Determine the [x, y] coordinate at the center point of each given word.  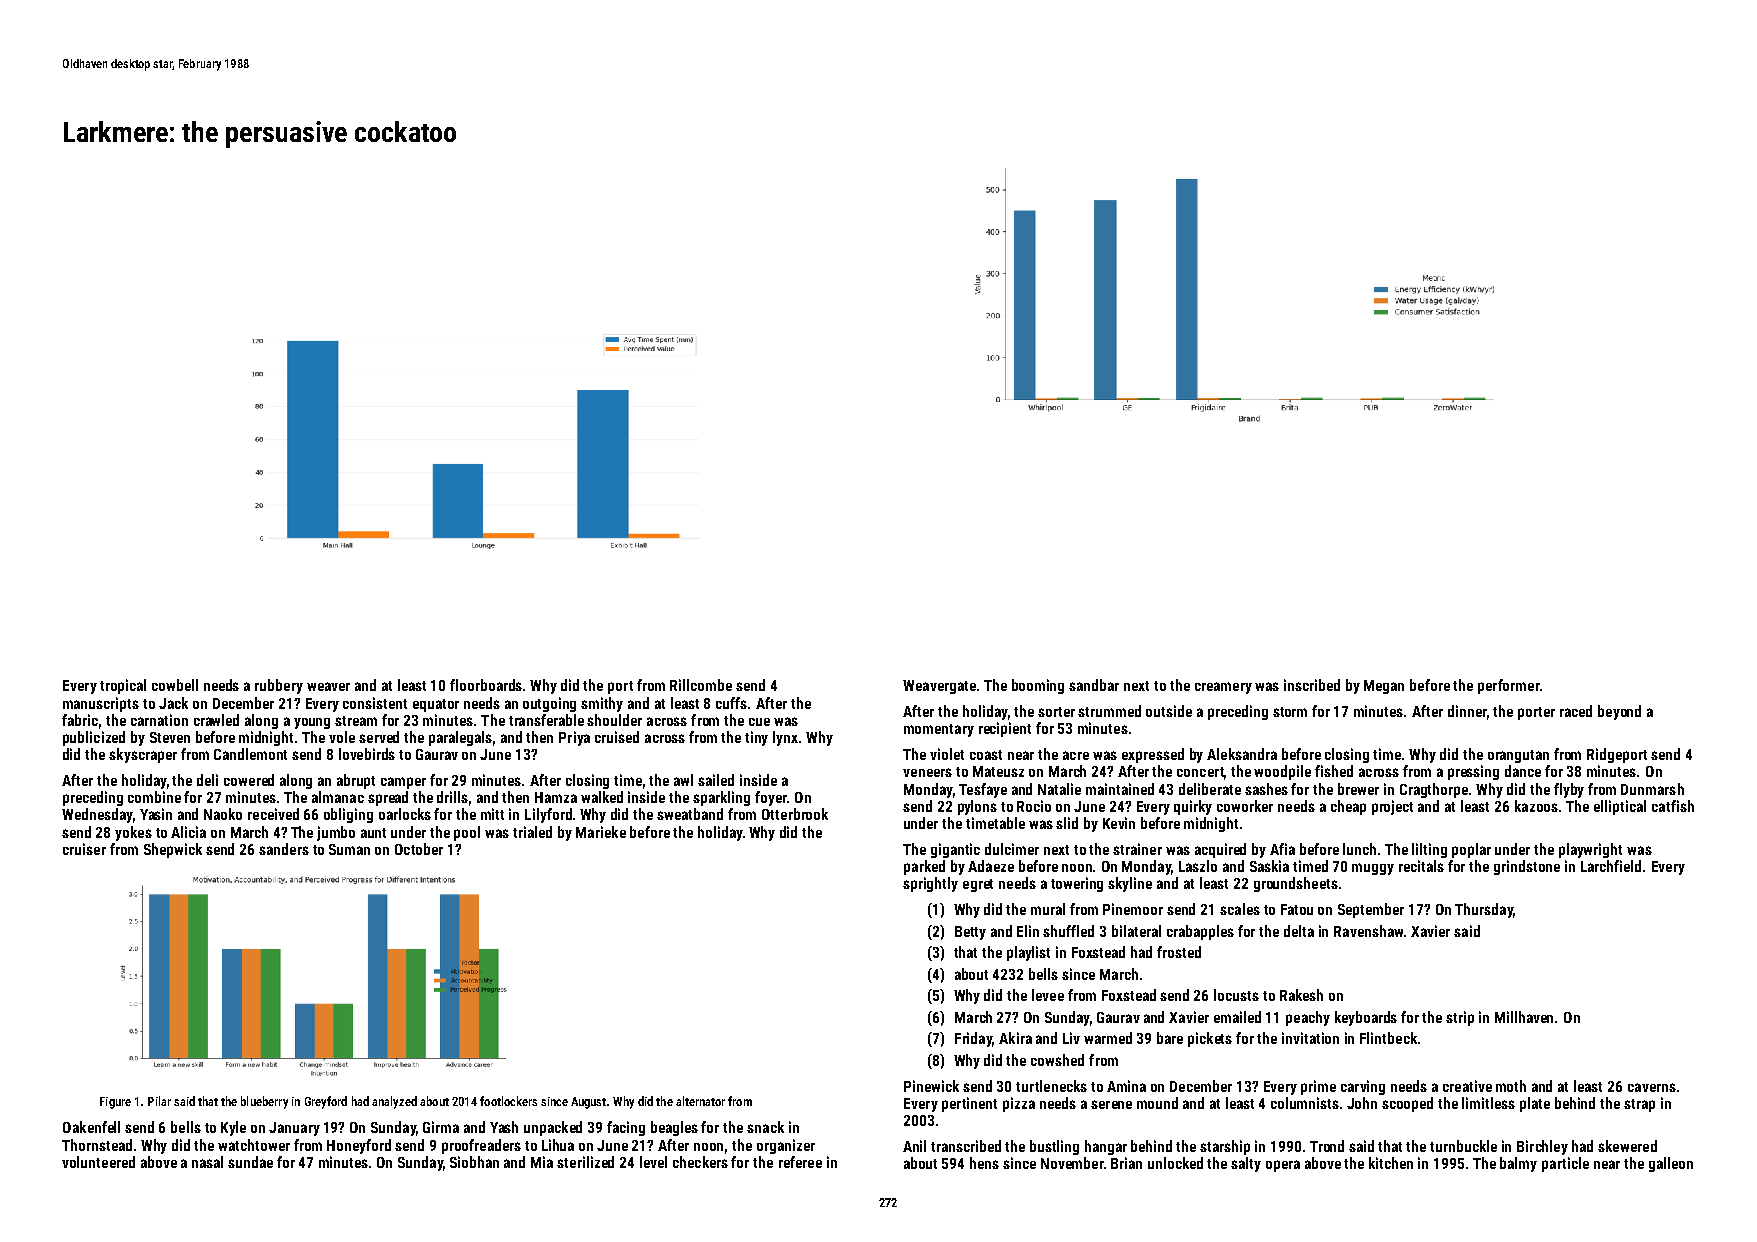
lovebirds [367, 754]
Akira [1015, 1038]
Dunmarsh [1652, 789]
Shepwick [173, 850]
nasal [207, 1162]
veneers [927, 772]
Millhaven [1524, 1017]
